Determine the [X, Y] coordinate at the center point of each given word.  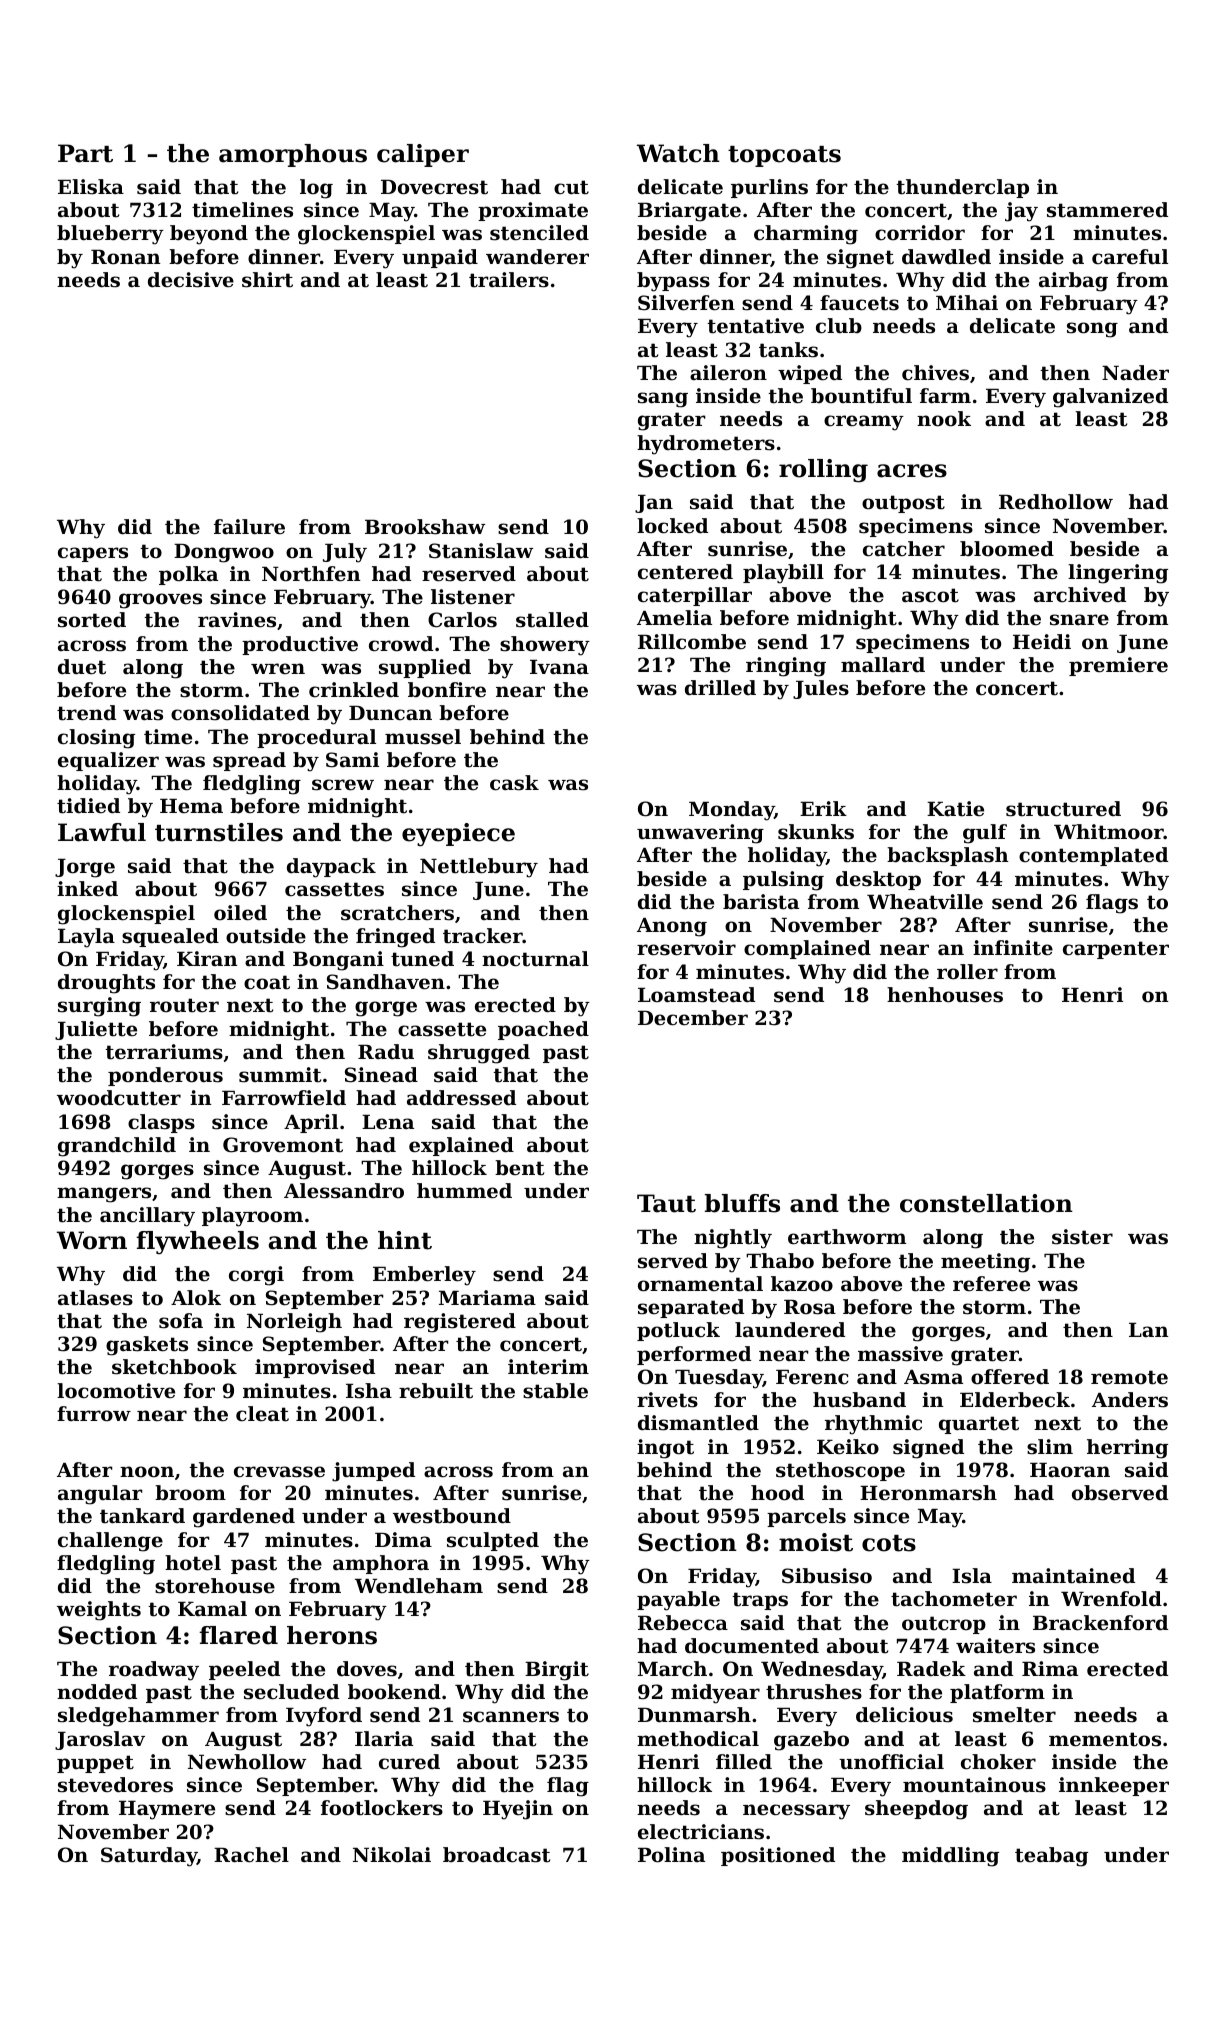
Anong [672, 927]
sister [1082, 1237]
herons [332, 1635]
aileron [728, 373]
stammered [1107, 210]
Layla [86, 938]
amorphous [293, 155]
